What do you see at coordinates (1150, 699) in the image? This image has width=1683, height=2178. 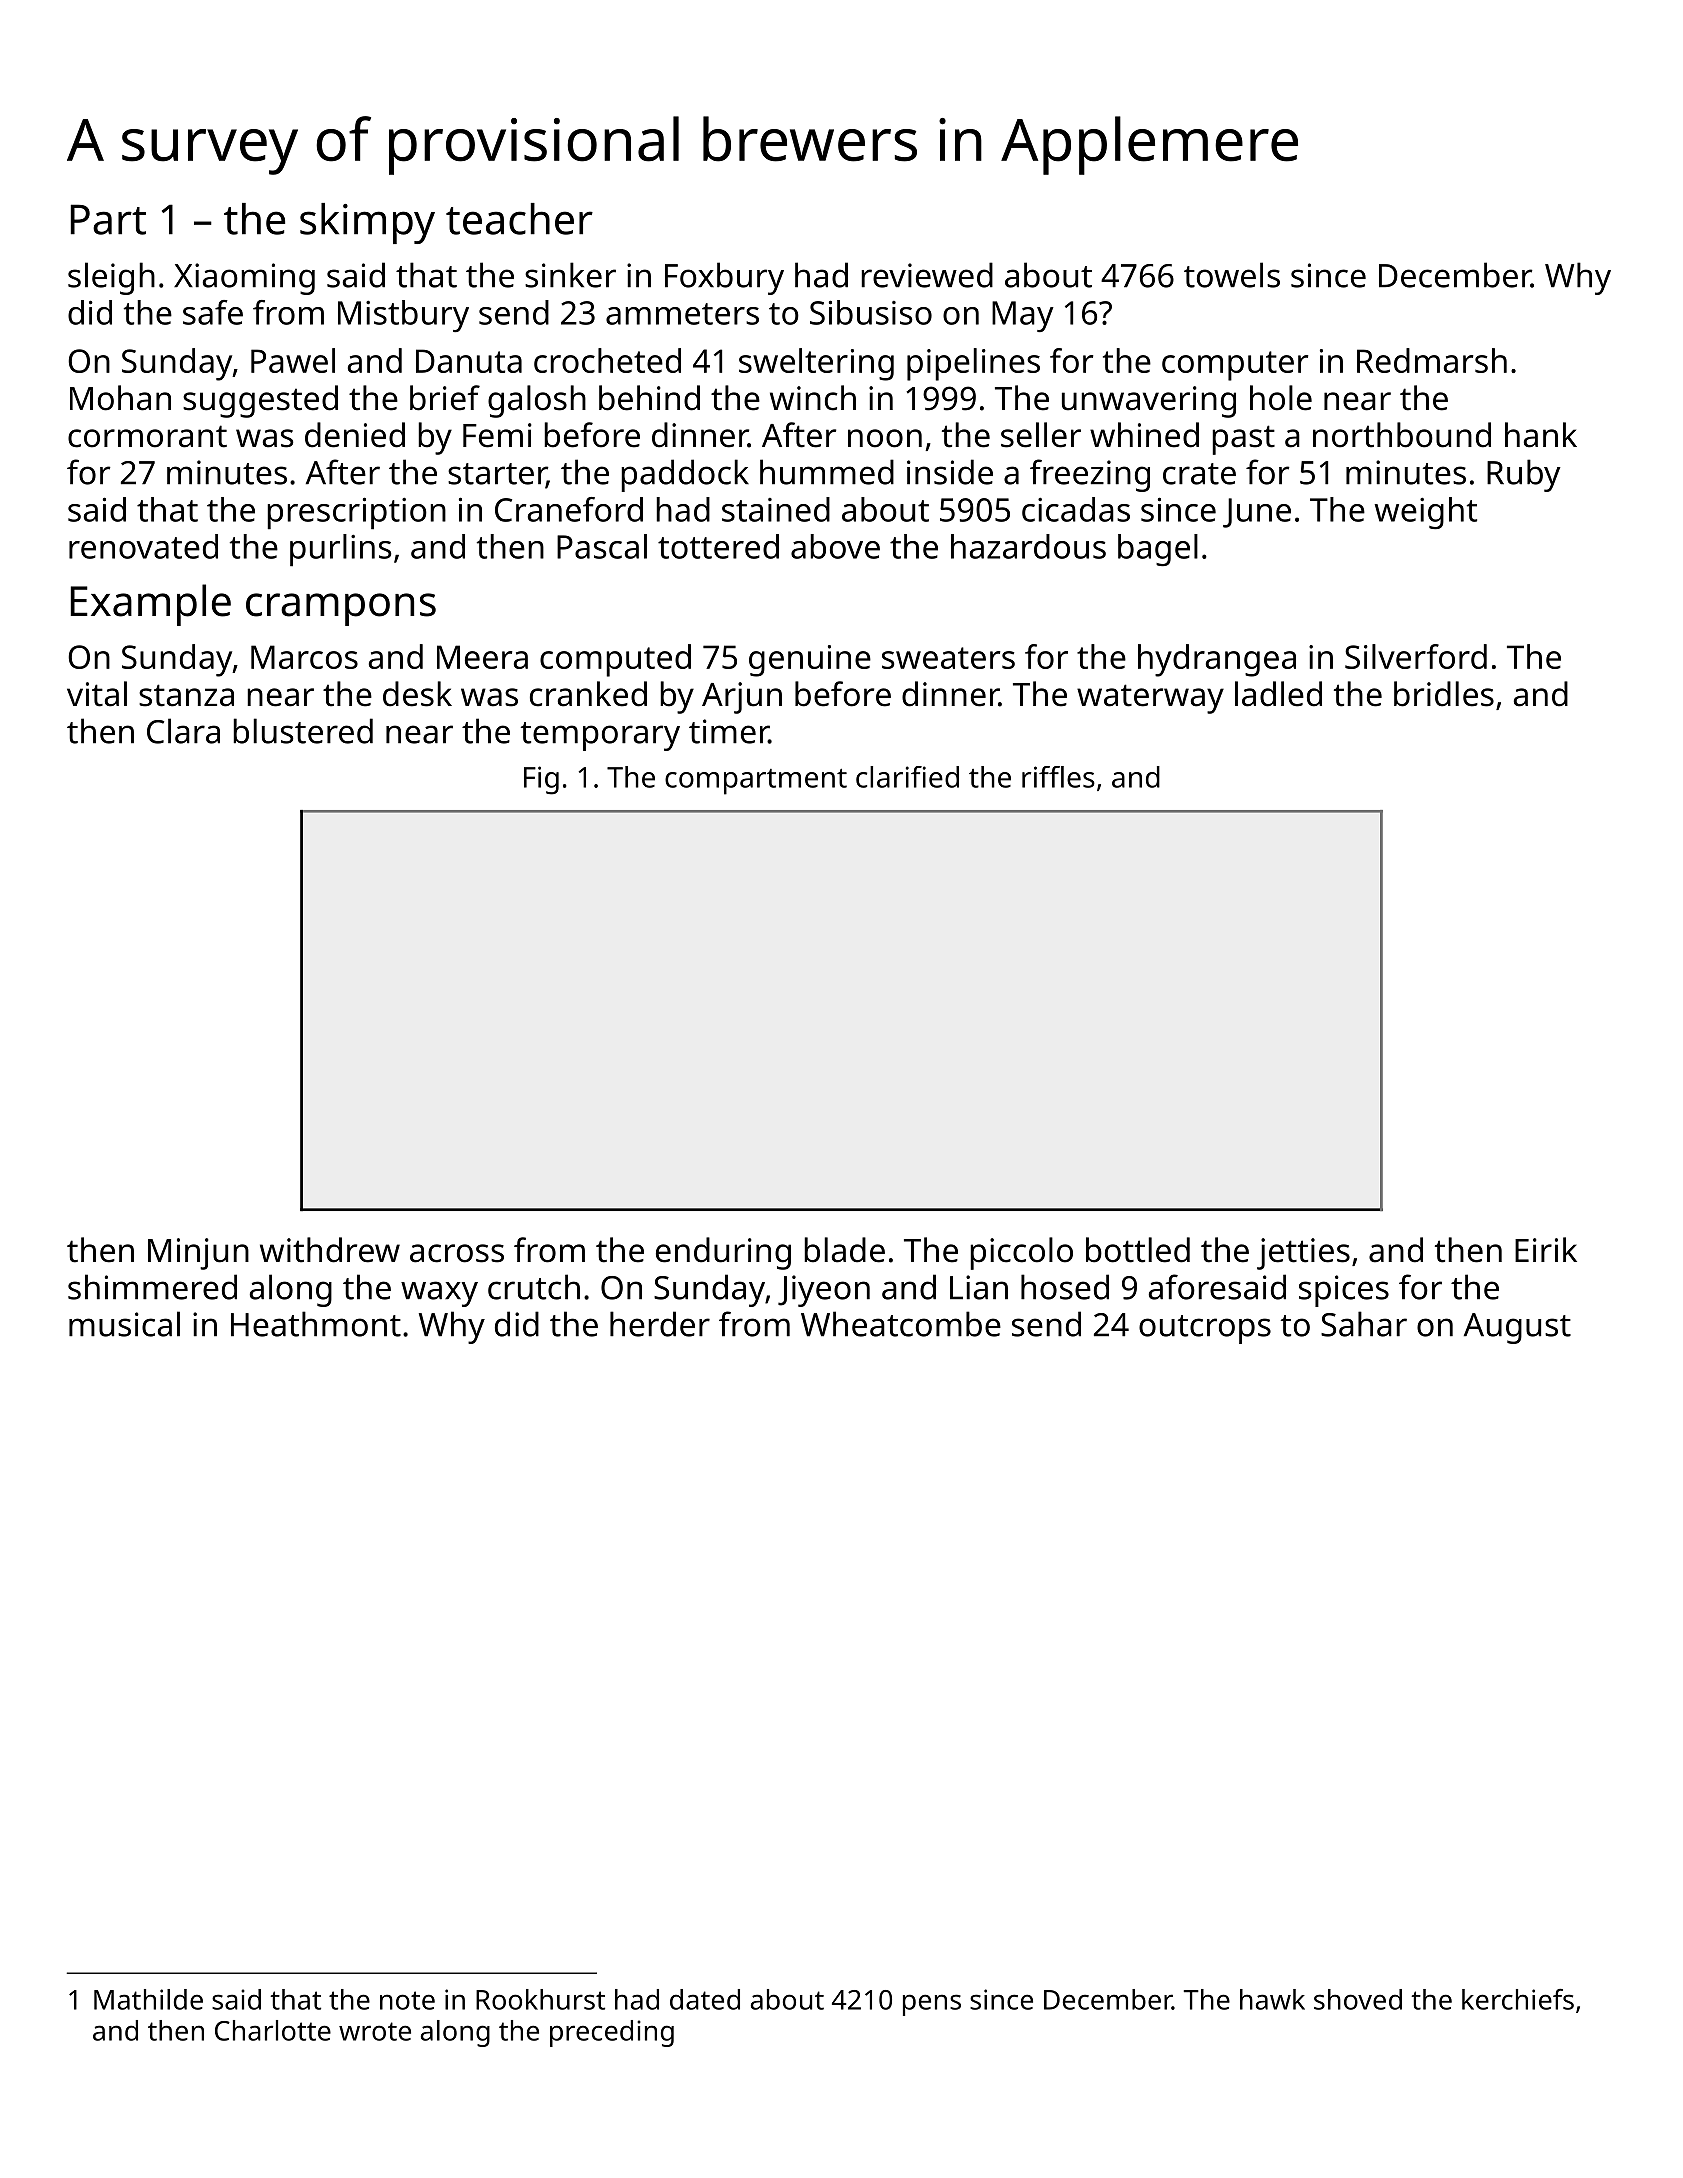 I see `waterway` at bounding box center [1150, 699].
